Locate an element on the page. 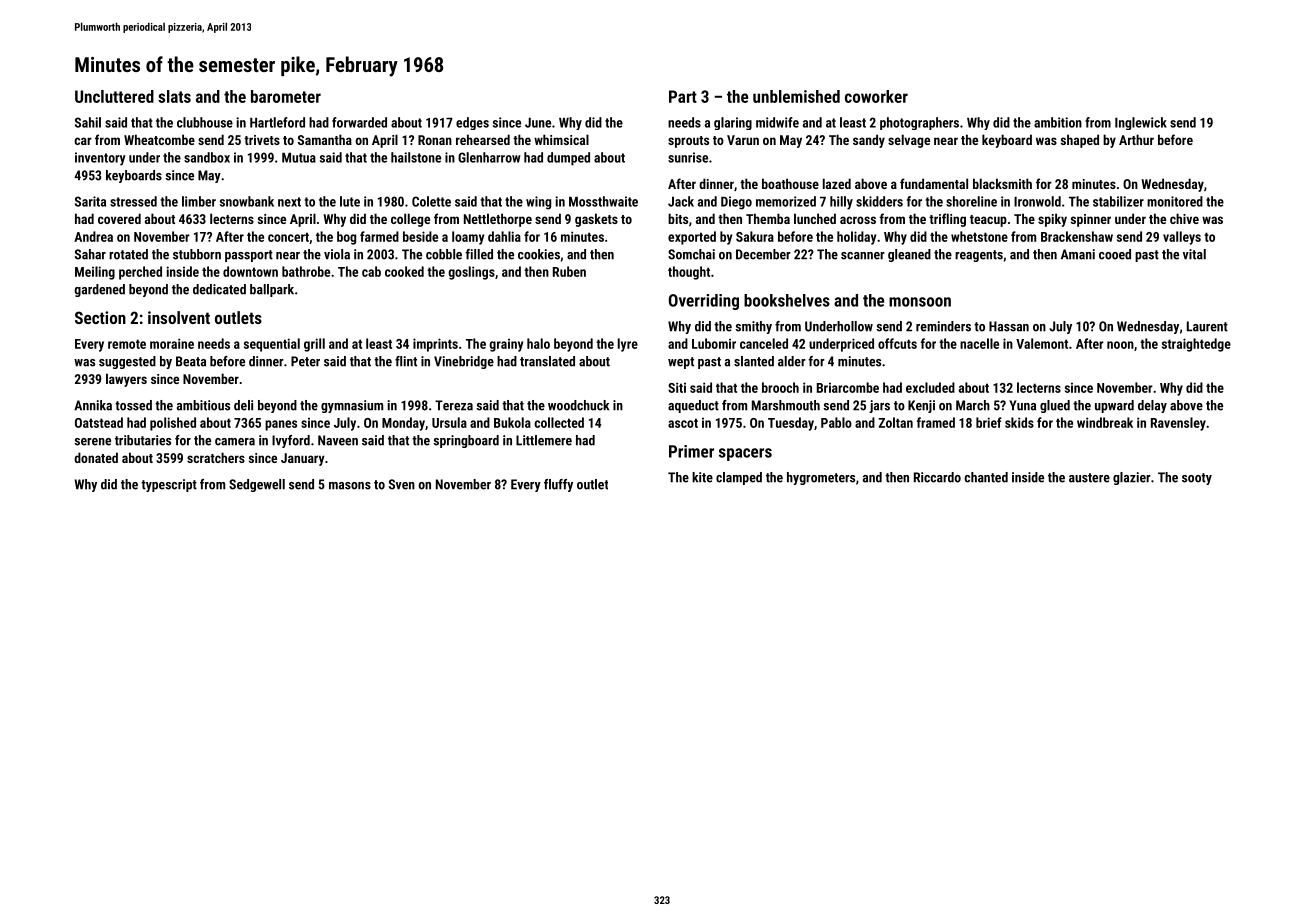 Image resolution: width=1308 pixels, height=924 pixels. whimsical is located at coordinates (561, 139).
